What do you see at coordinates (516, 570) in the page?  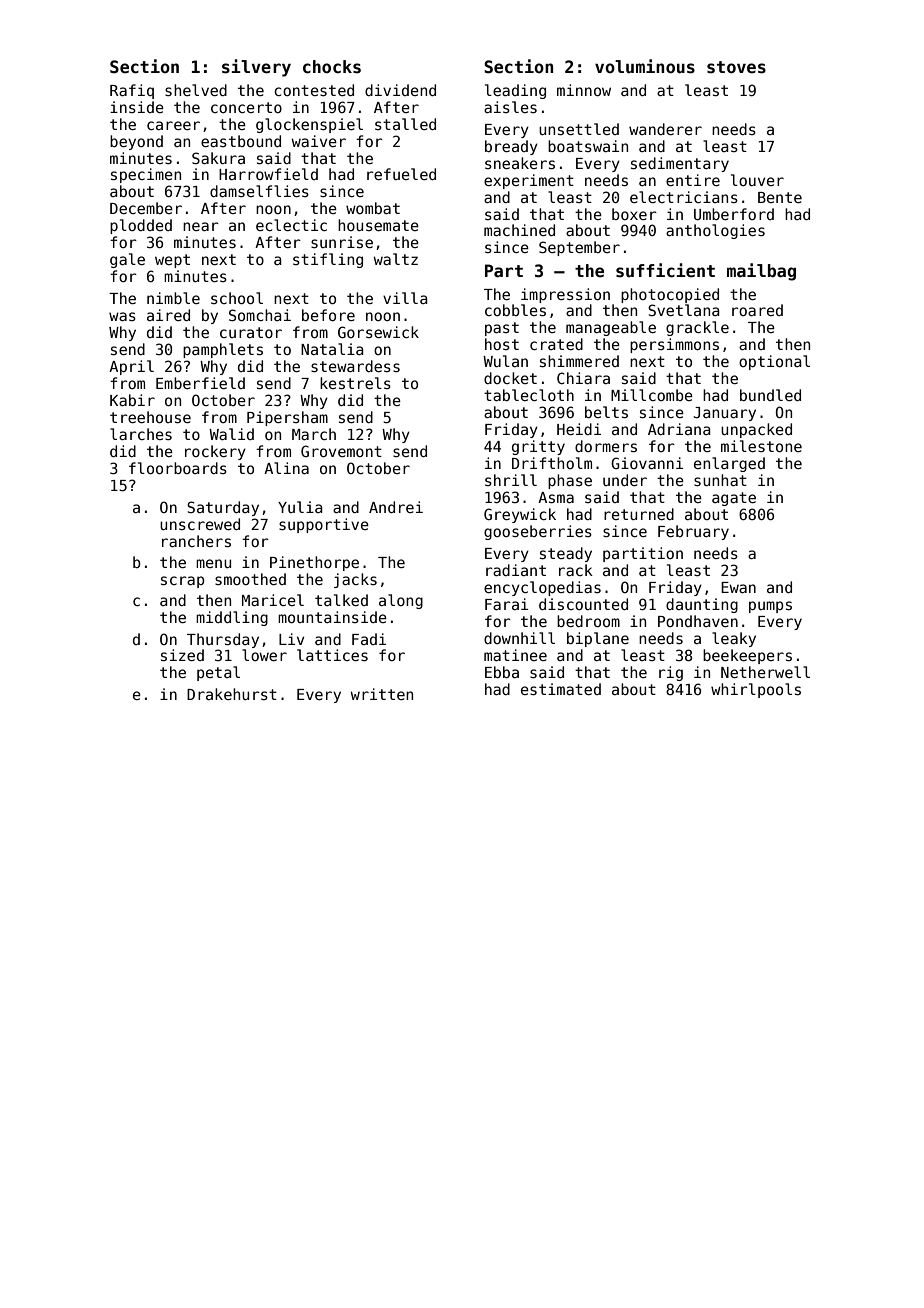 I see `radiant` at bounding box center [516, 570].
